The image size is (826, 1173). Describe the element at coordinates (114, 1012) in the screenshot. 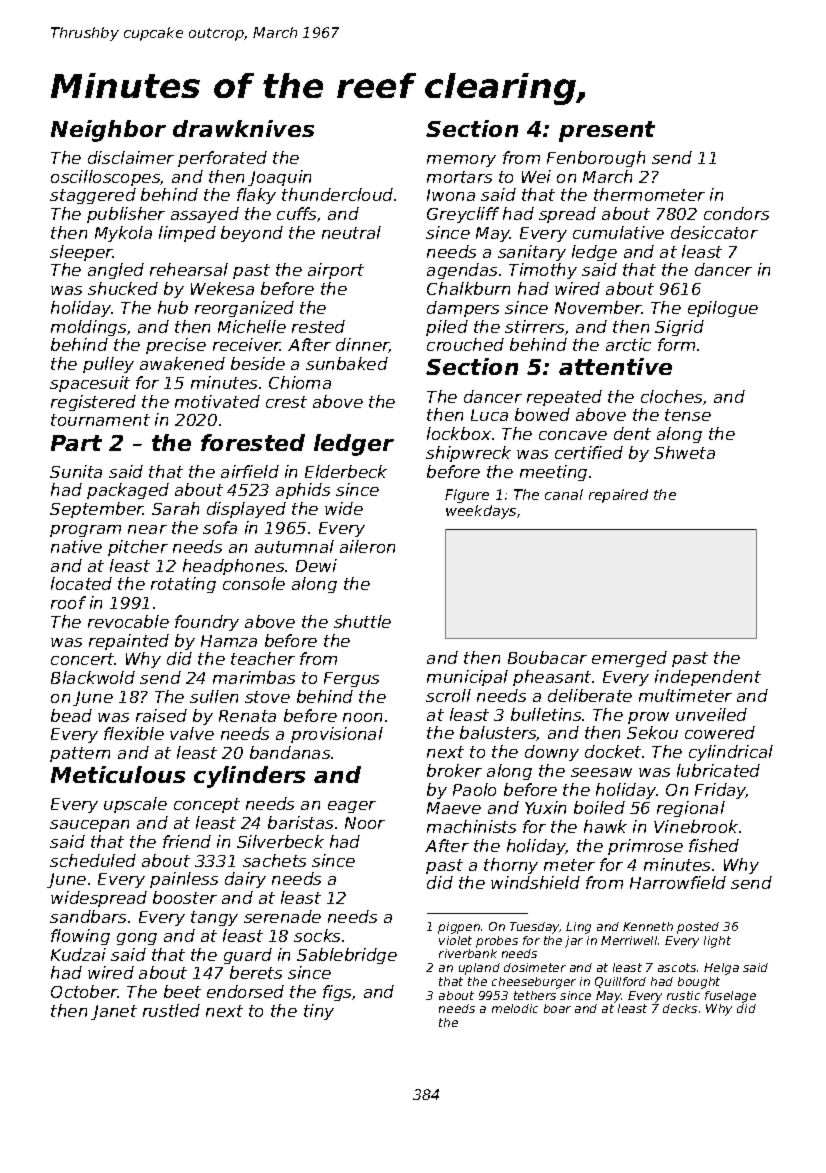

I see `Janet` at that location.
